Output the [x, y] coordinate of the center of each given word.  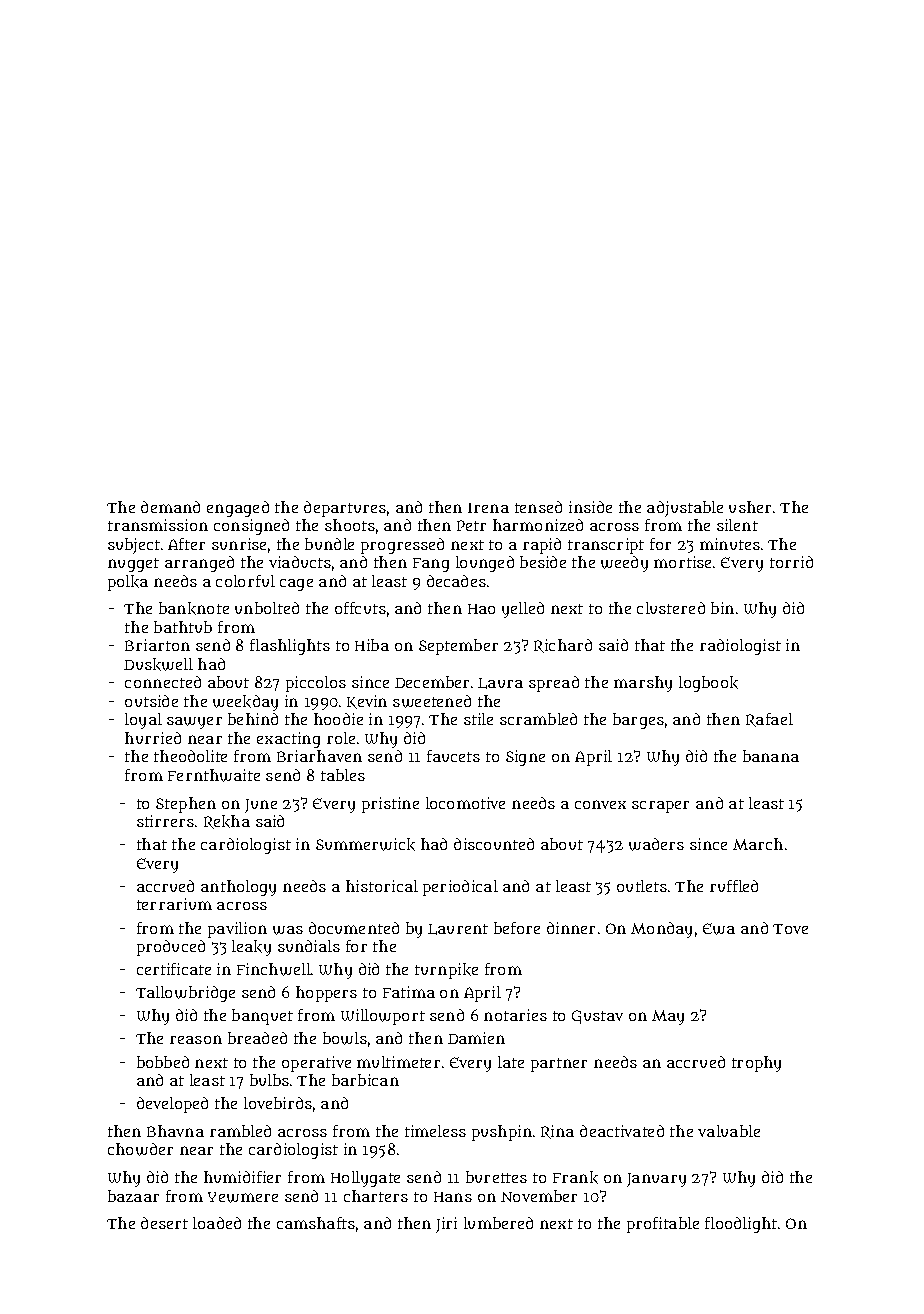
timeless [435, 1131]
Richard [563, 646]
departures [345, 509]
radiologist [740, 647]
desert [164, 1223]
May [668, 1017]
